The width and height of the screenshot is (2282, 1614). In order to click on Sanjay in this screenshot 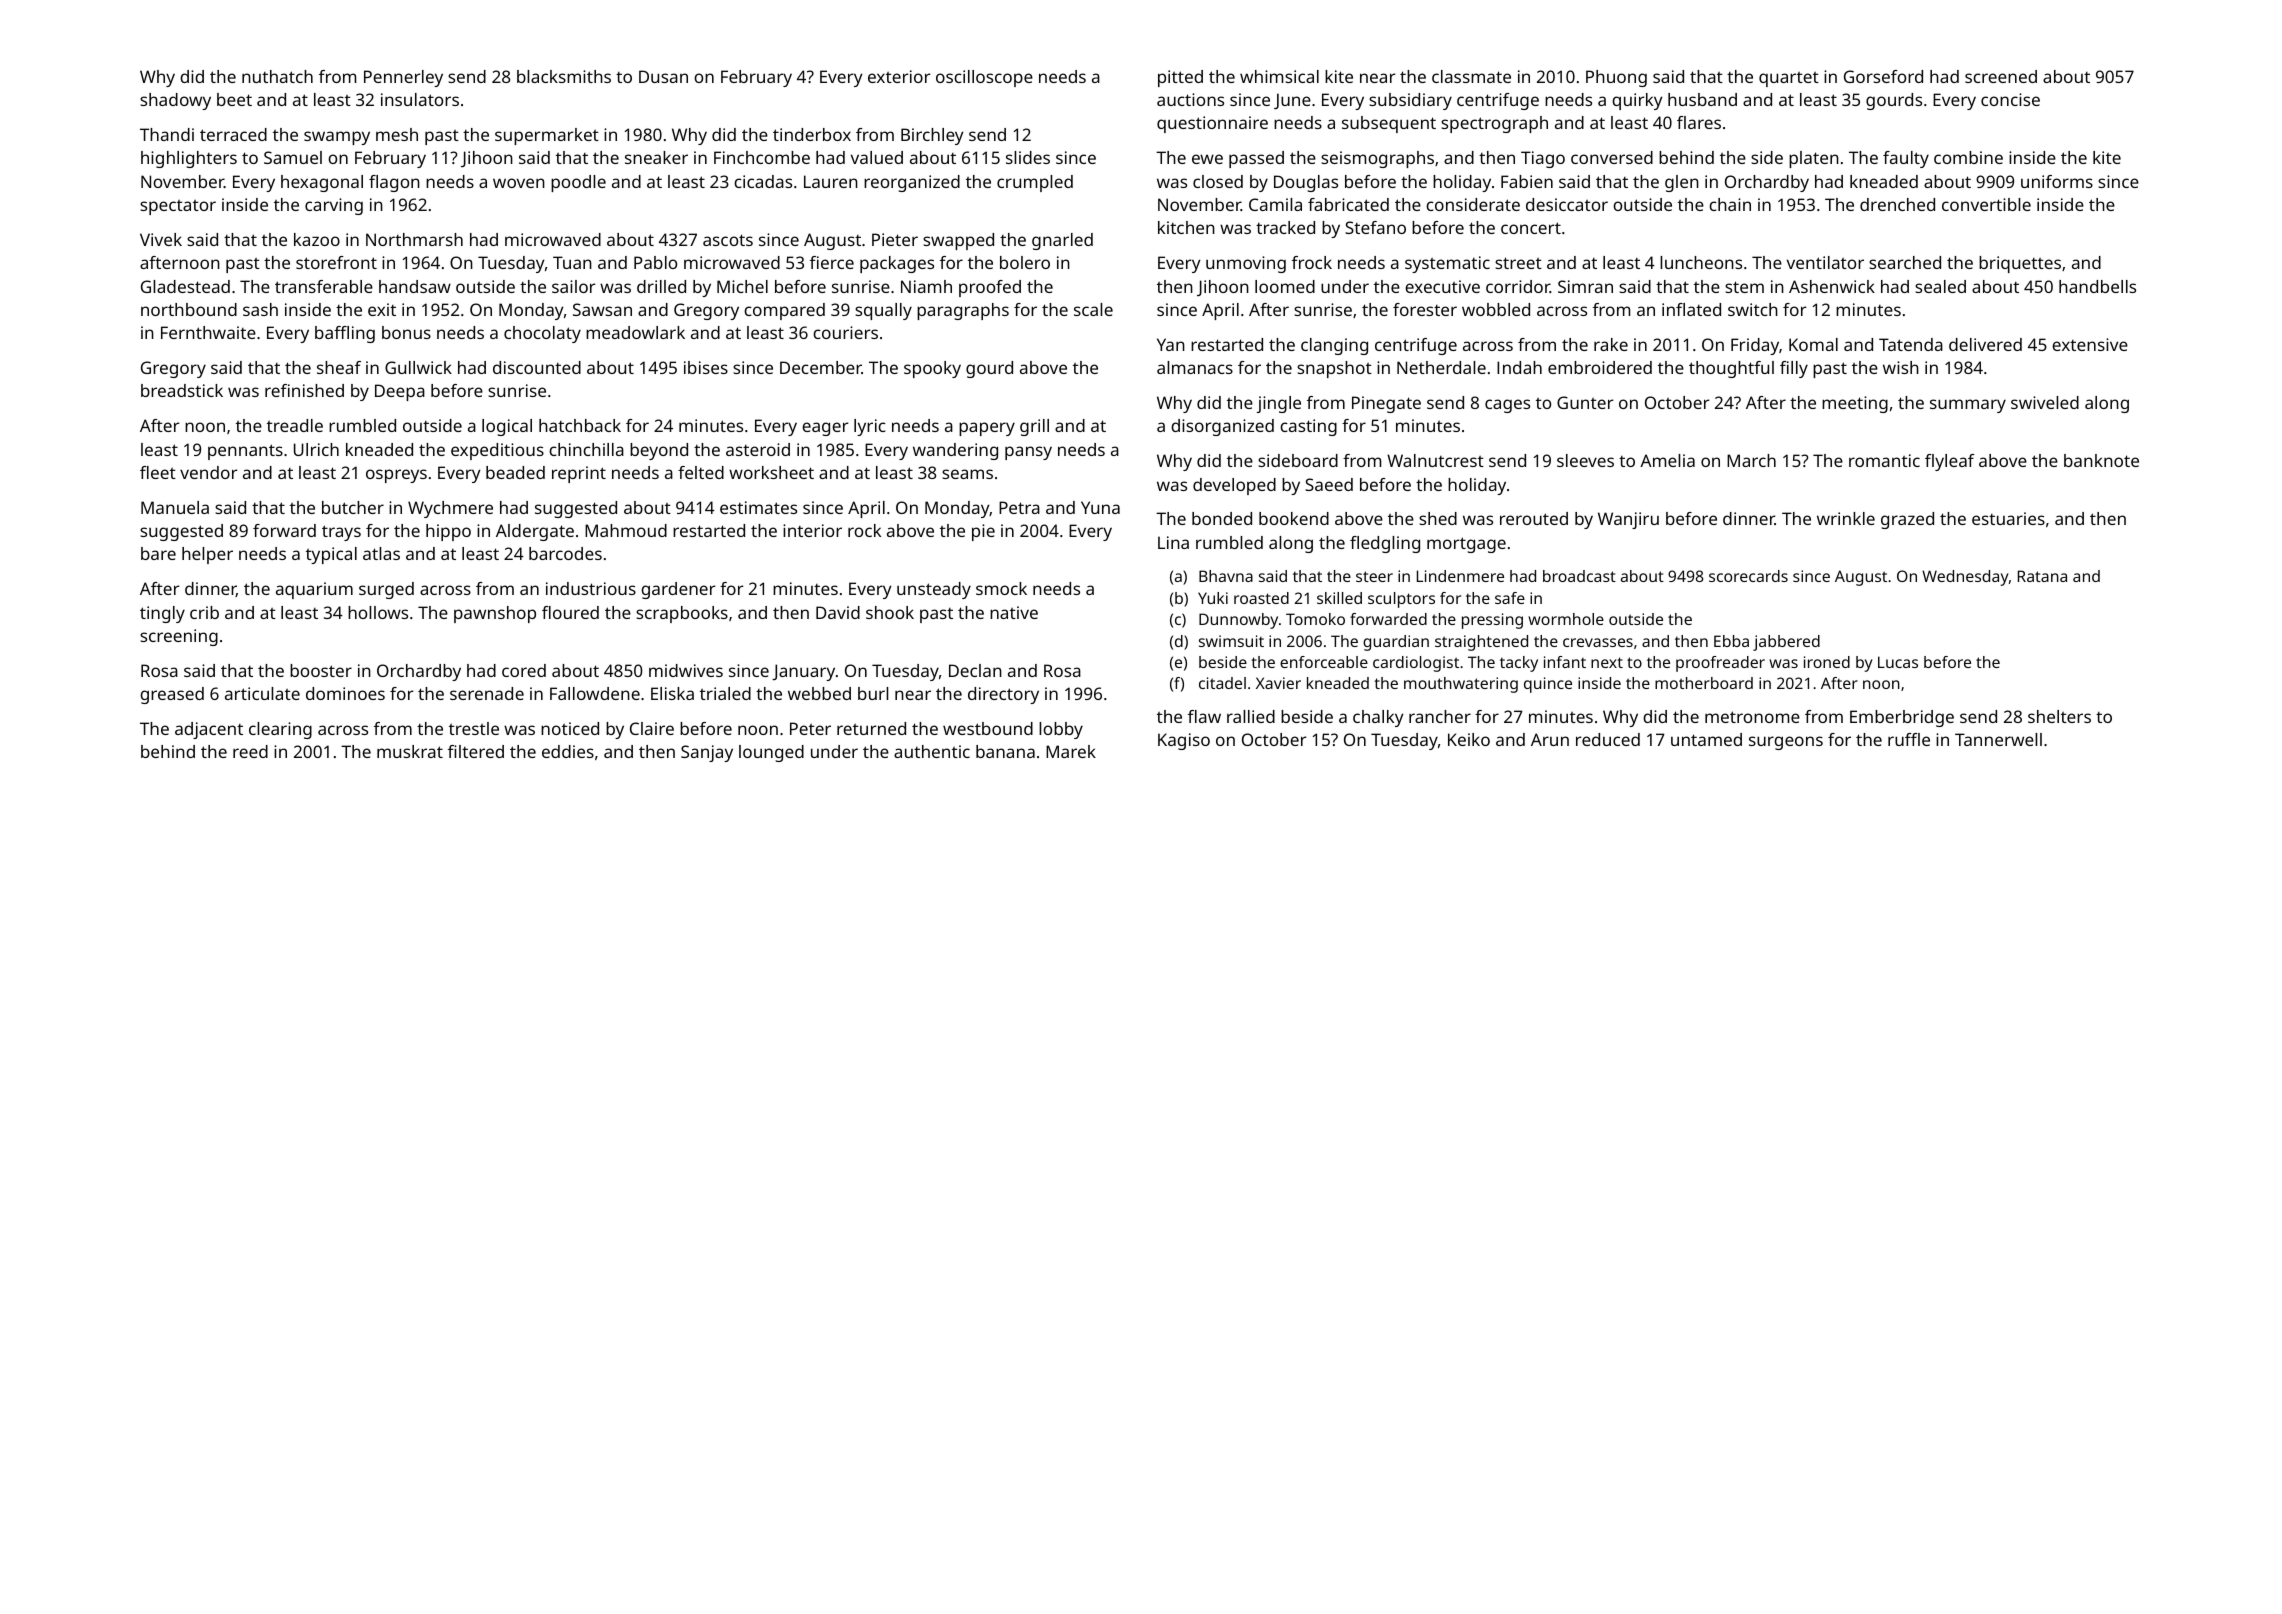, I will do `click(707, 753)`.
